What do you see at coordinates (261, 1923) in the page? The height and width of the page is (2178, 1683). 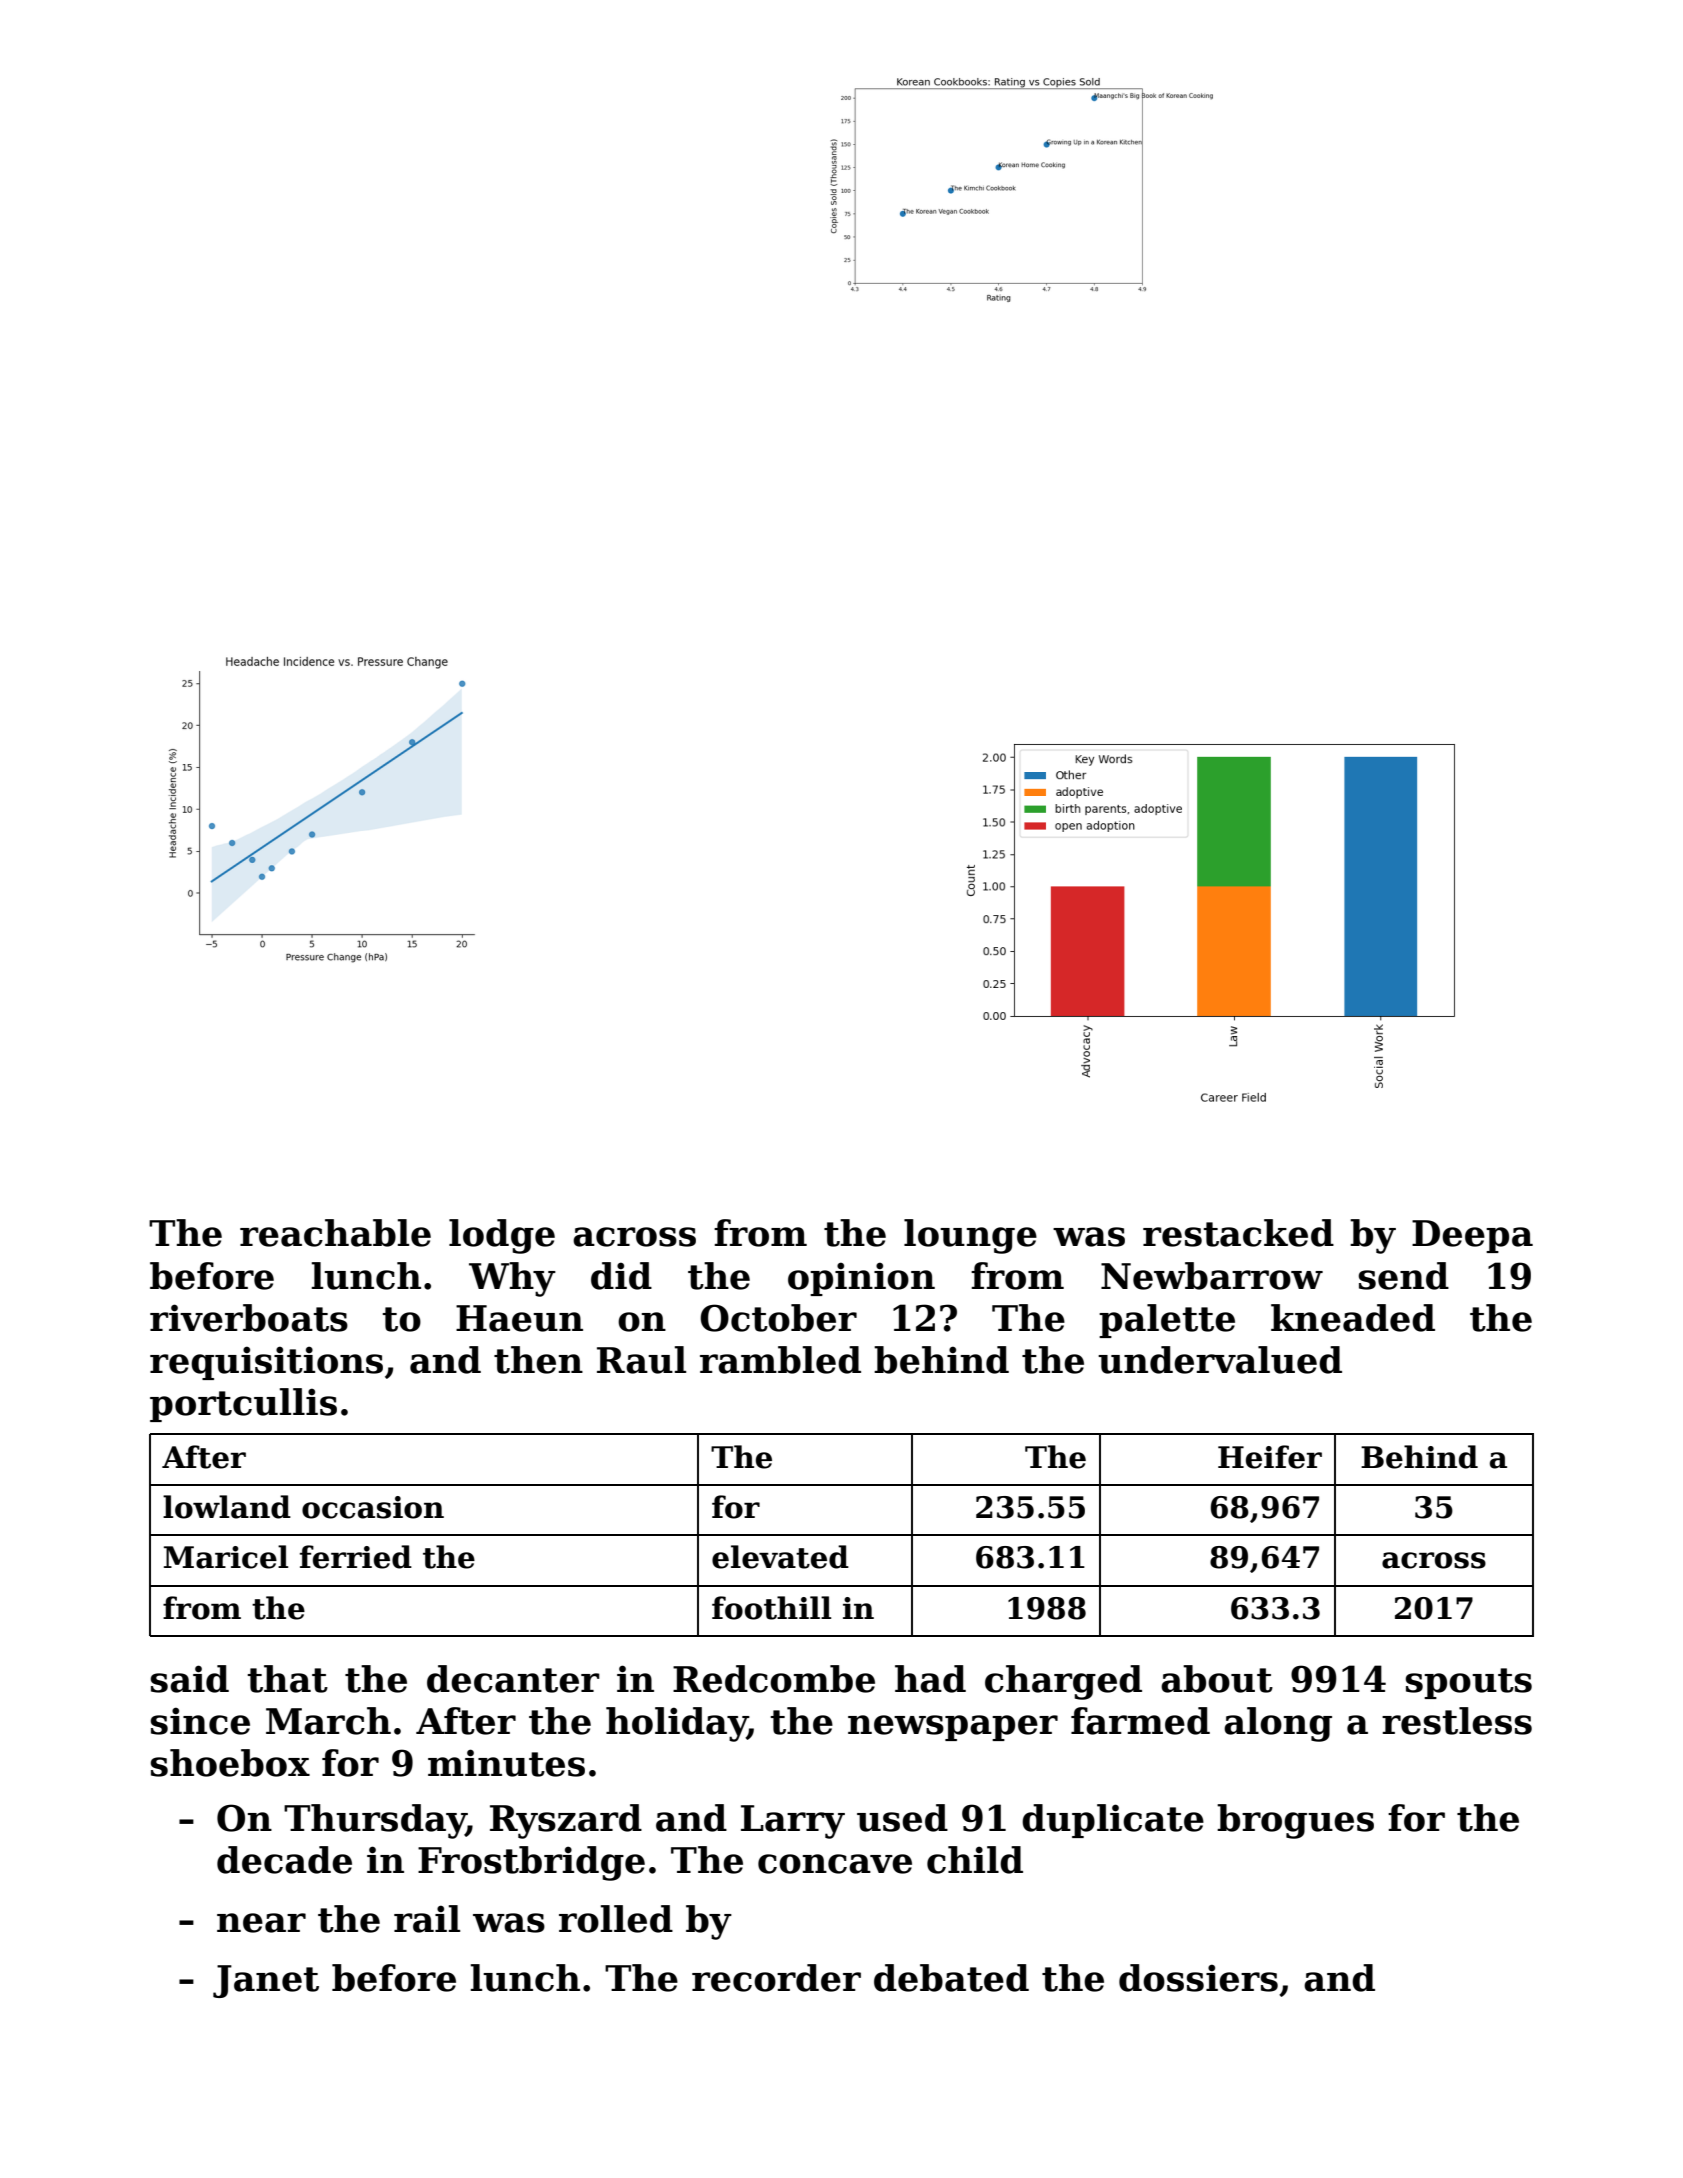 I see `near` at bounding box center [261, 1923].
